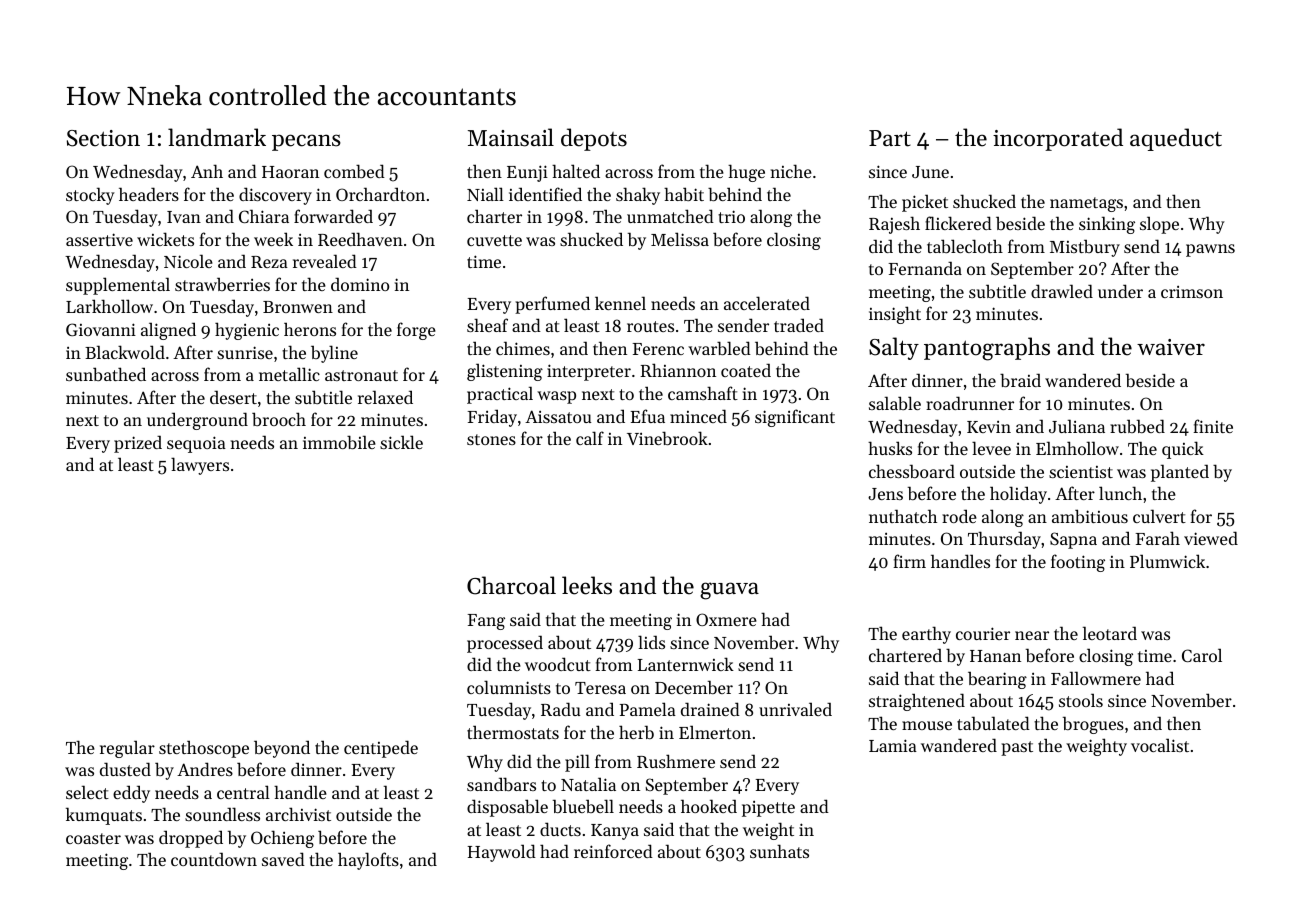 This page has width=1308, height=924. What do you see at coordinates (511, 137) in the page?
I see `Mainsail` at bounding box center [511, 137].
